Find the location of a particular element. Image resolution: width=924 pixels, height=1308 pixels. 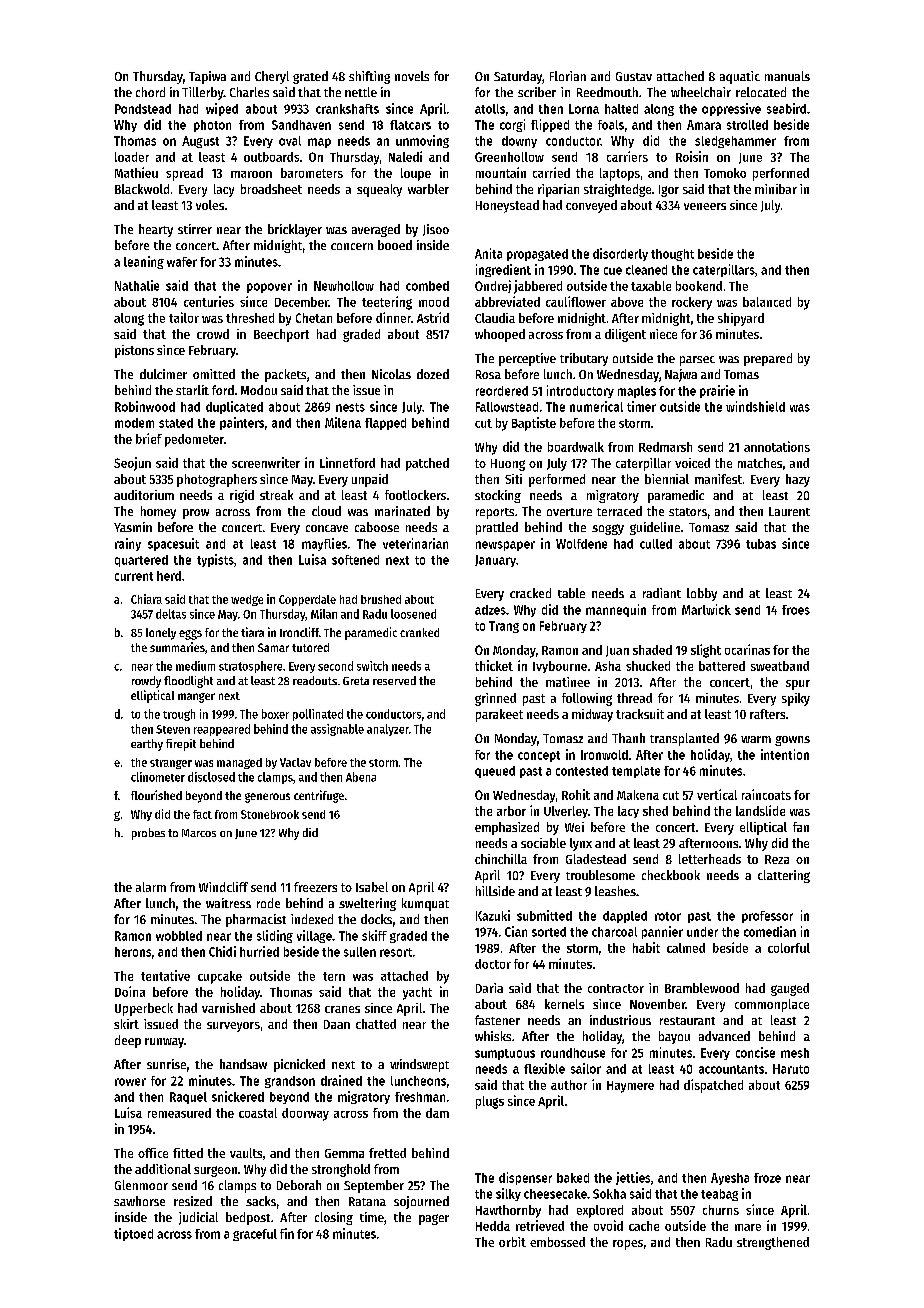

wheelchair is located at coordinates (701, 92).
